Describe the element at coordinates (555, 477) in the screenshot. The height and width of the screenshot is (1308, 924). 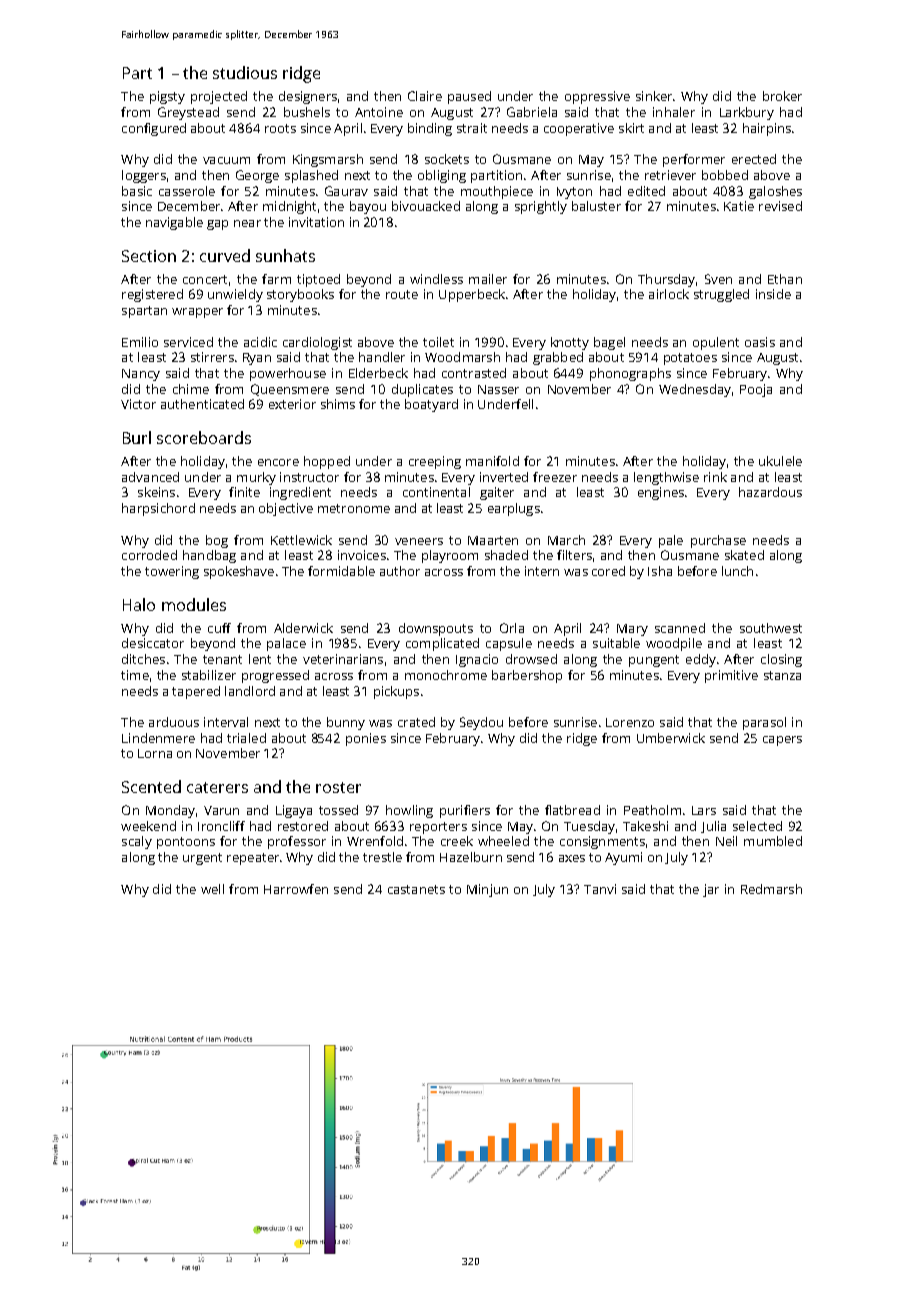
I see `freezer` at that location.
